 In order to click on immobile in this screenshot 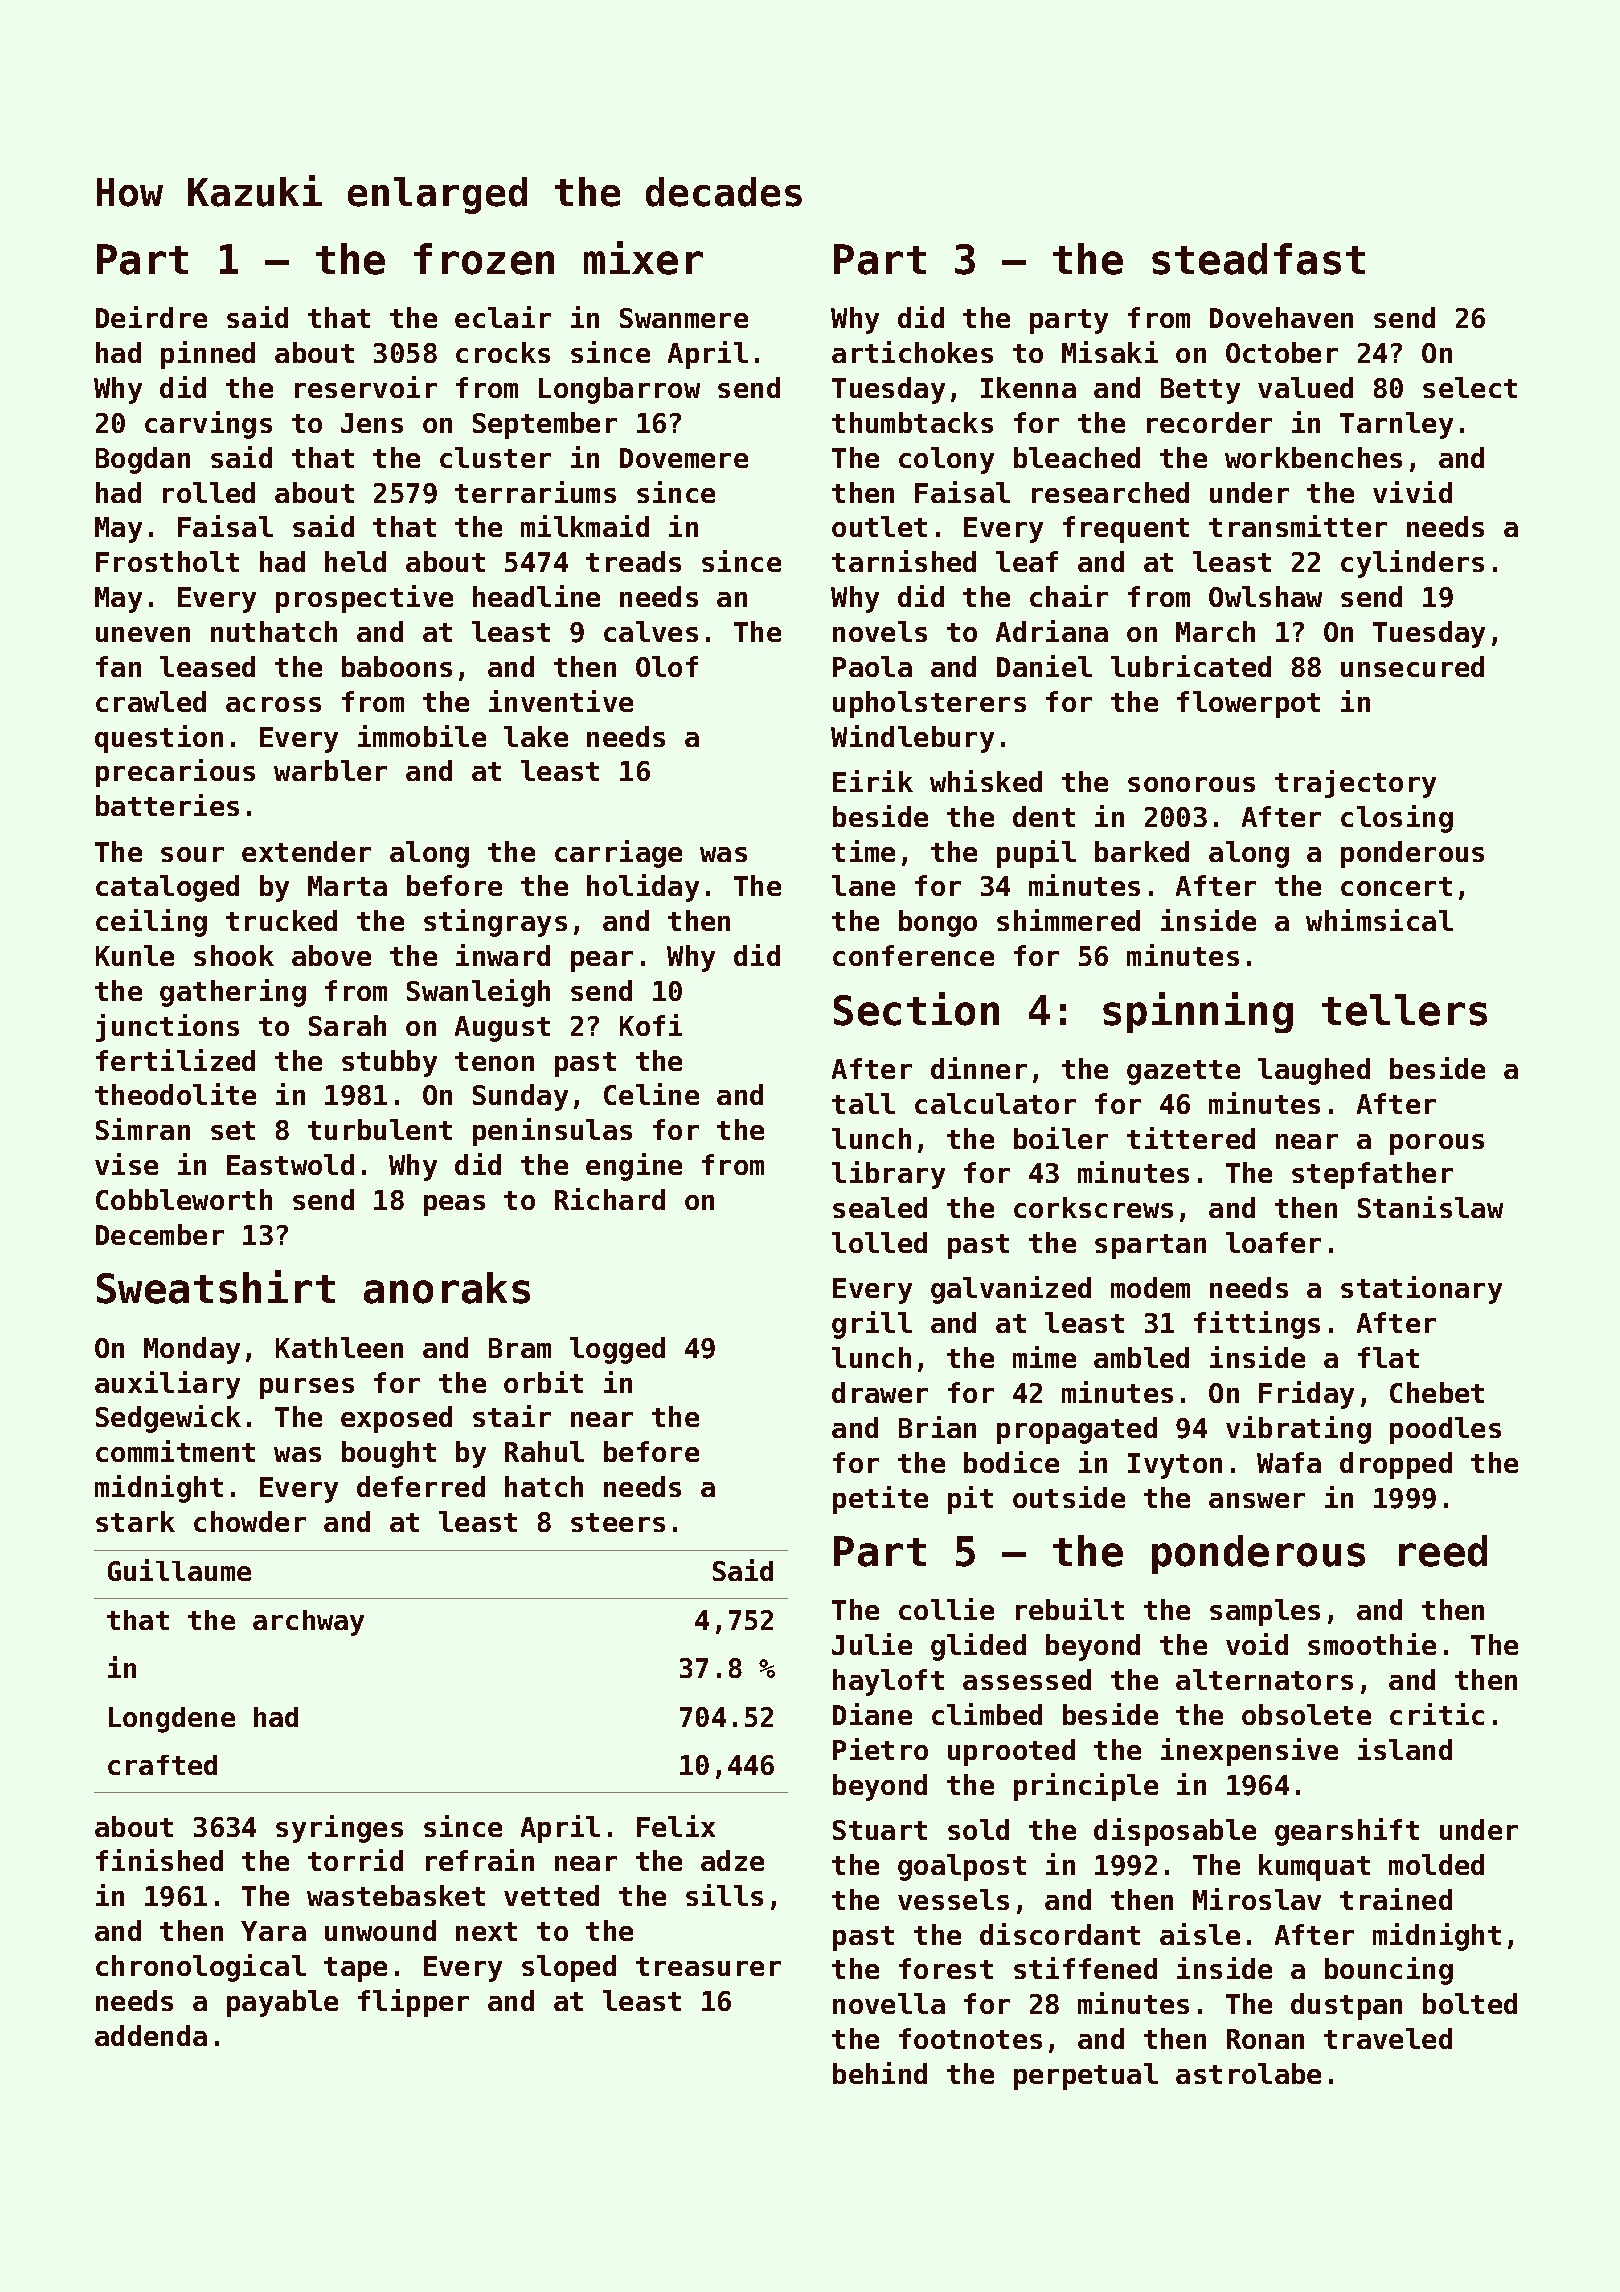, I will do `click(422, 736)`.
